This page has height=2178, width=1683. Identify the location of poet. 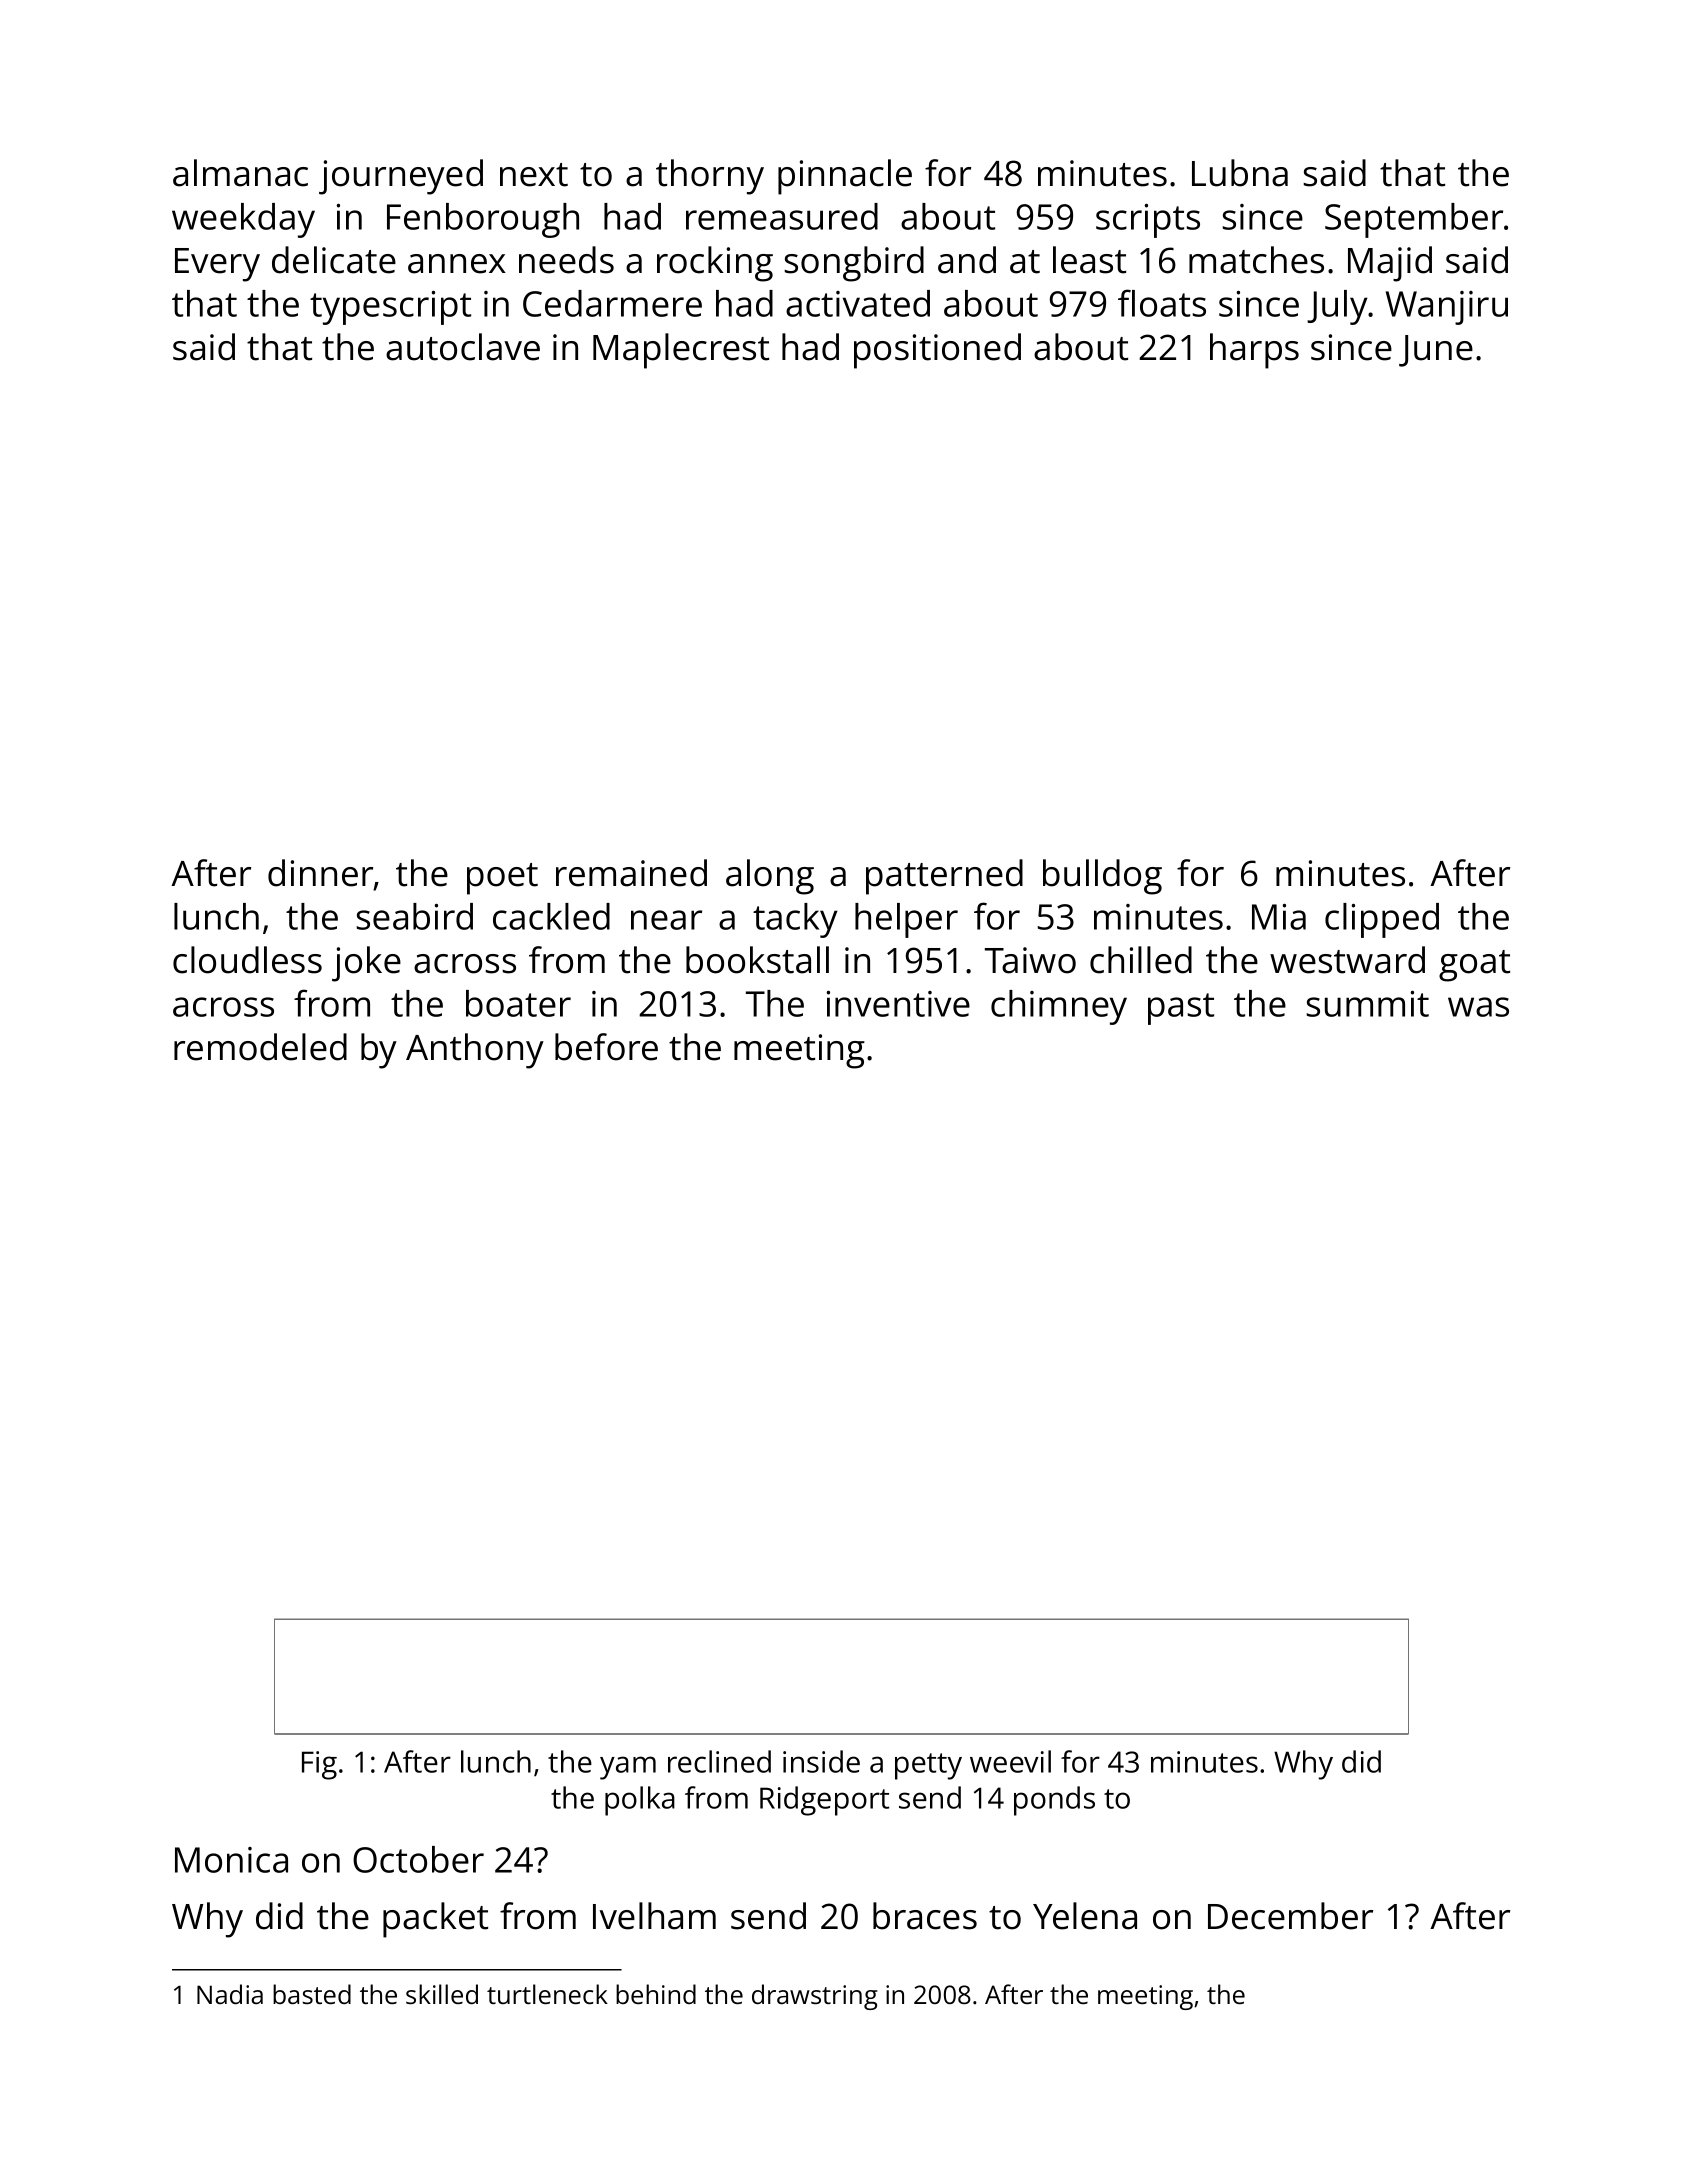
(502, 879).
